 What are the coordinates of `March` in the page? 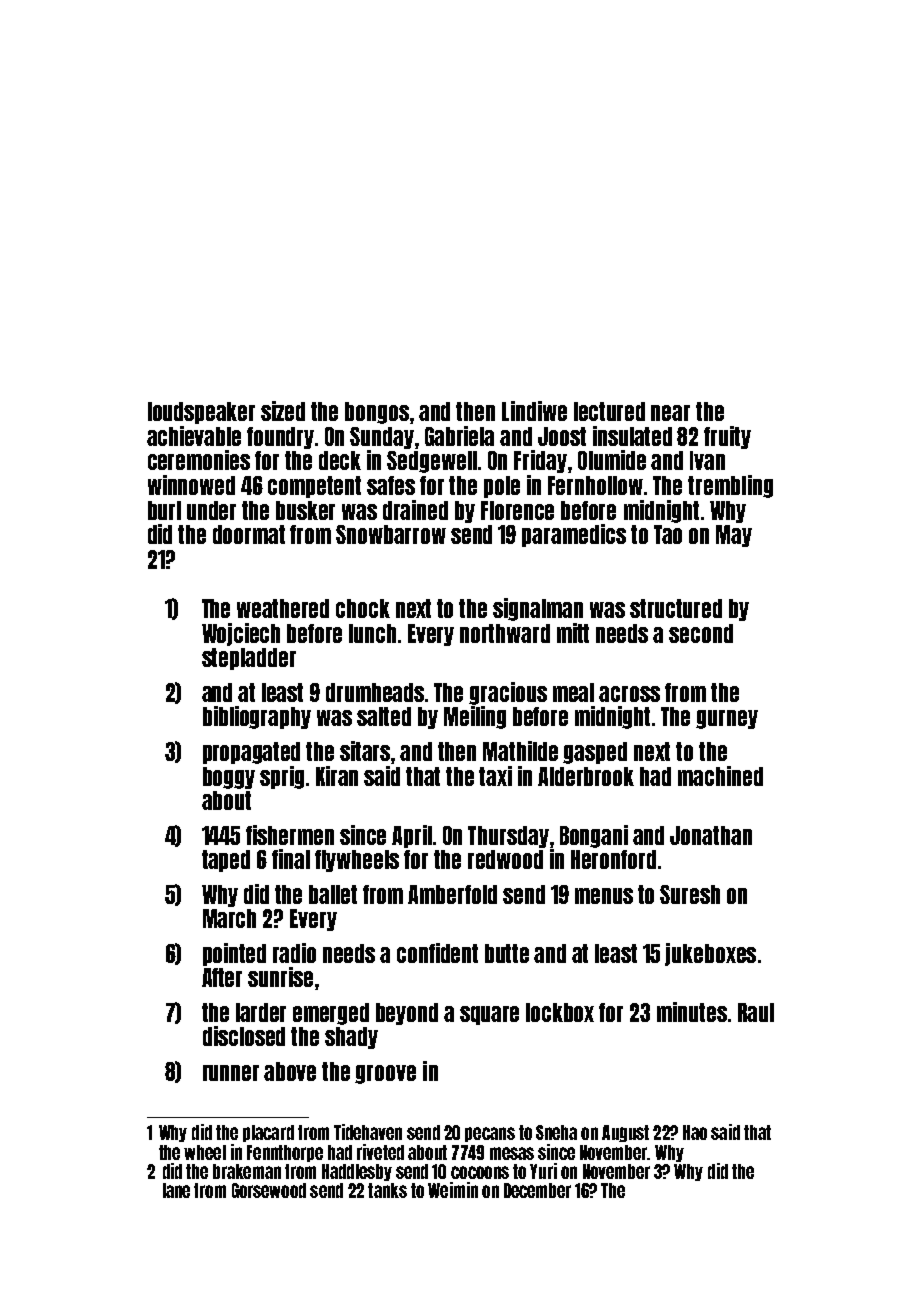 It's located at (229, 918).
